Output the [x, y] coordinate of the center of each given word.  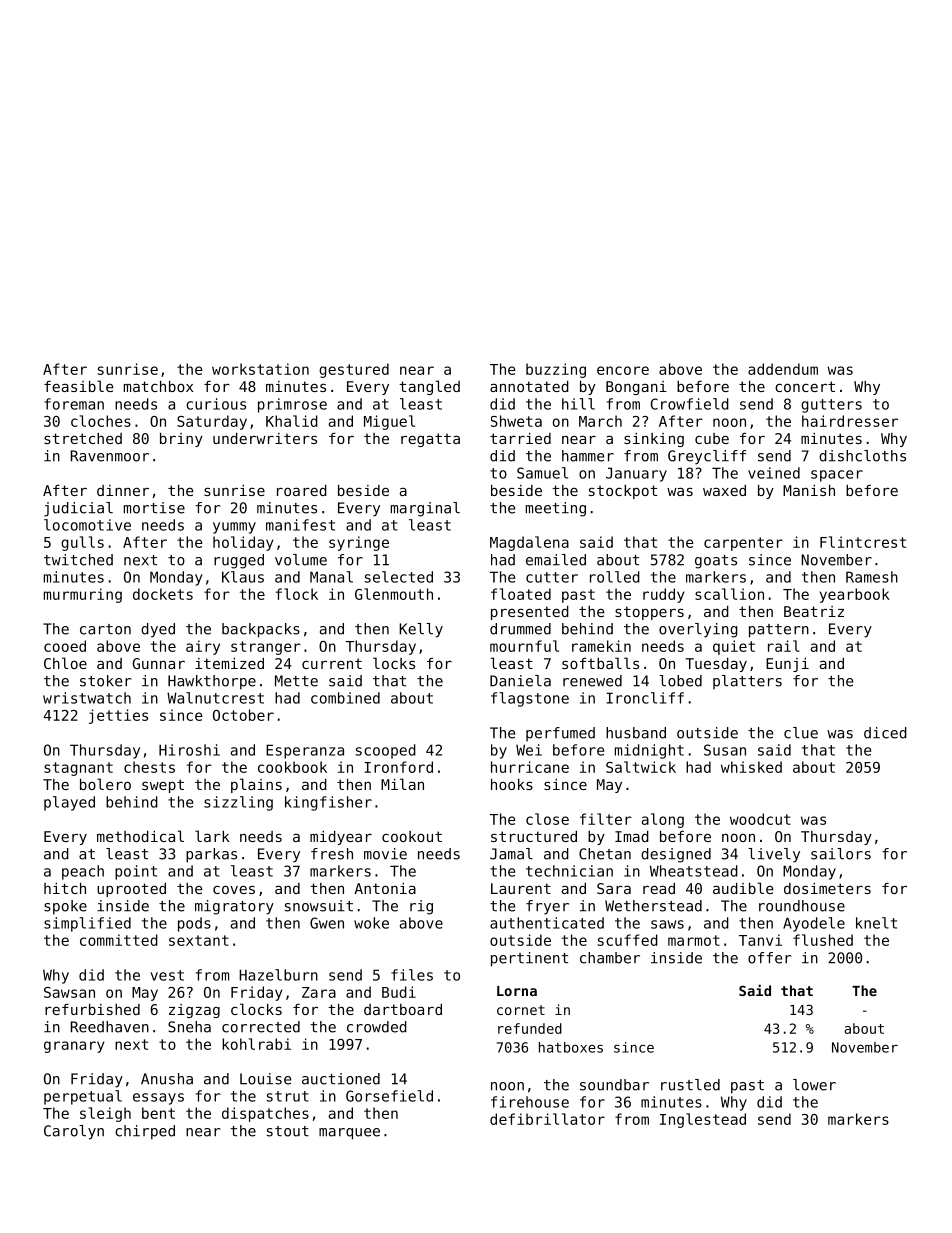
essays [158, 1099]
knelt [876, 923]
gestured [354, 370]
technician [569, 871]
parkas [211, 855]
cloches [101, 421]
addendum [783, 369]
